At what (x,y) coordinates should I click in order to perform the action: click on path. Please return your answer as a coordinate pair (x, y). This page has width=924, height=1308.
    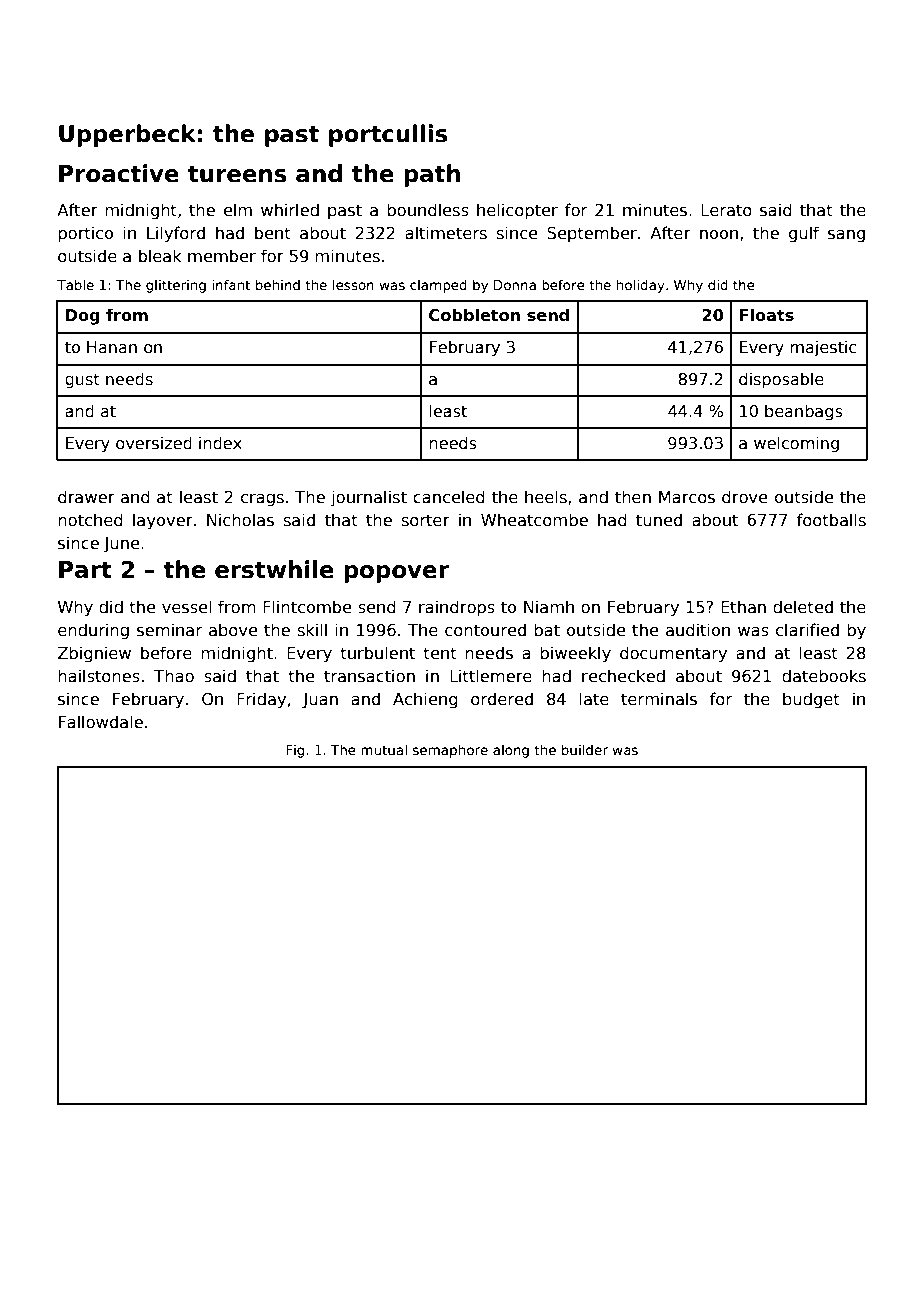
    Looking at the image, I should click on (432, 175).
